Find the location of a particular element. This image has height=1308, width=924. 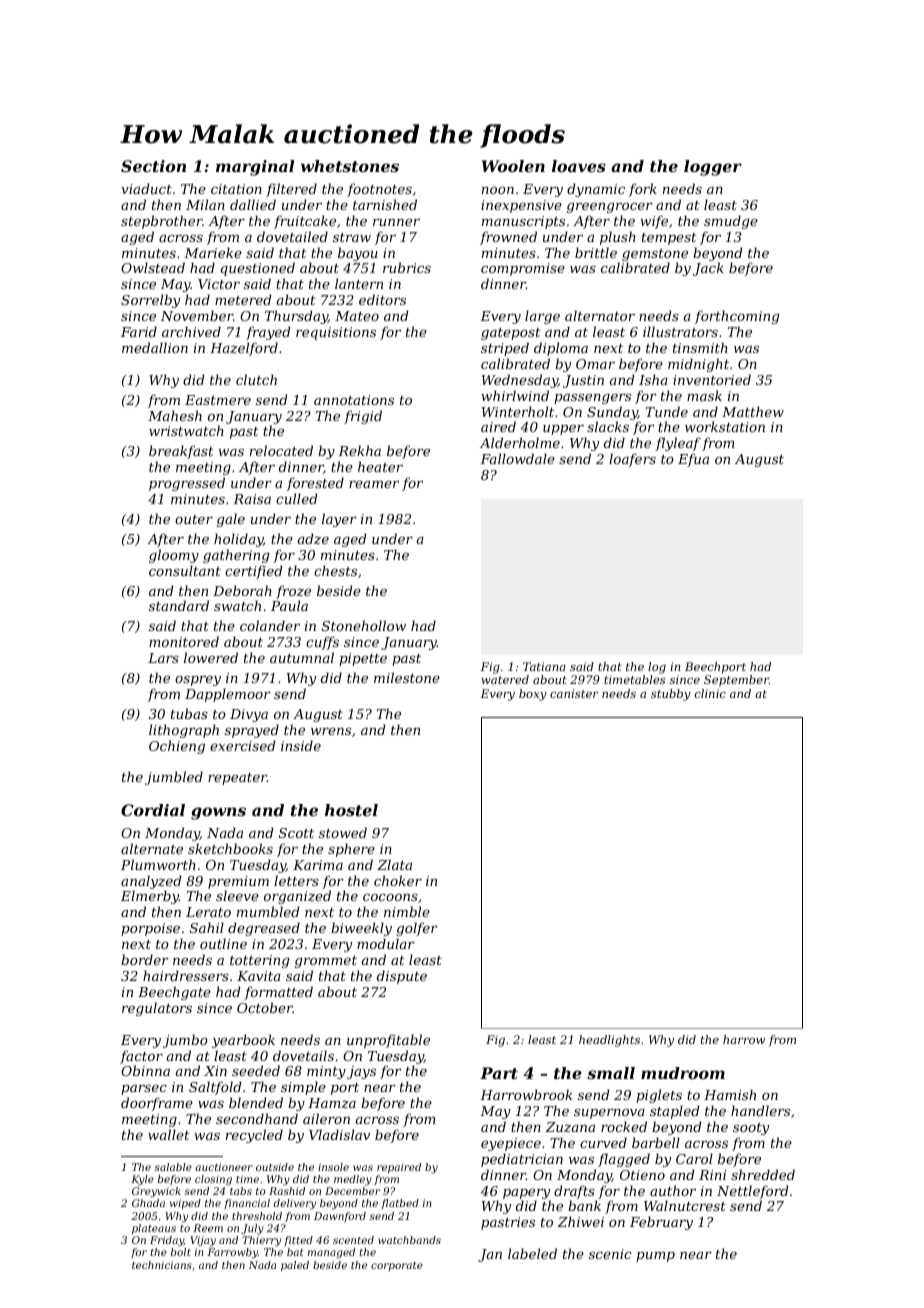

breakfast is located at coordinates (181, 452).
